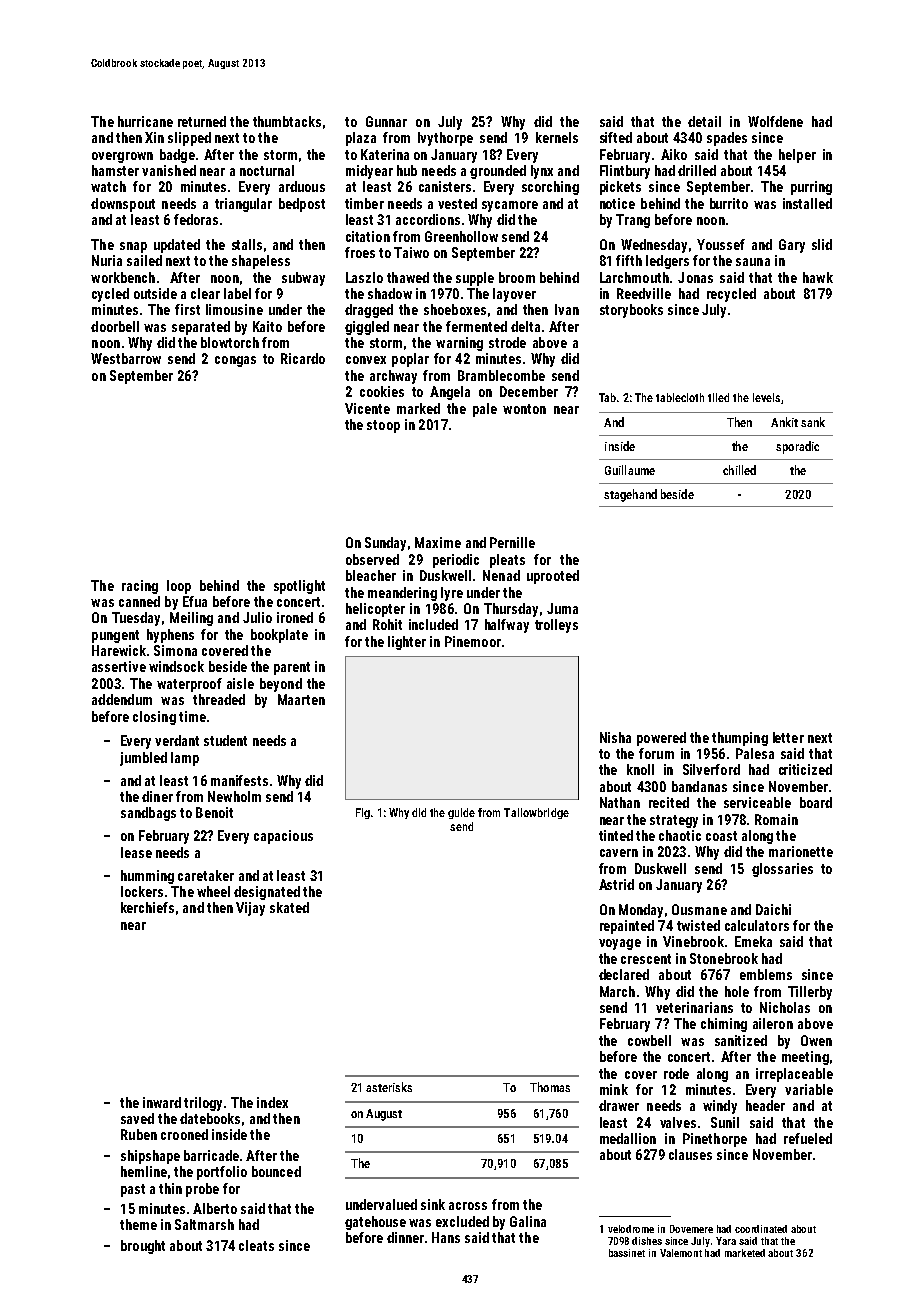 This page has width=924, height=1308. Describe the element at coordinates (615, 737) in the page. I see `Nisha` at that location.
